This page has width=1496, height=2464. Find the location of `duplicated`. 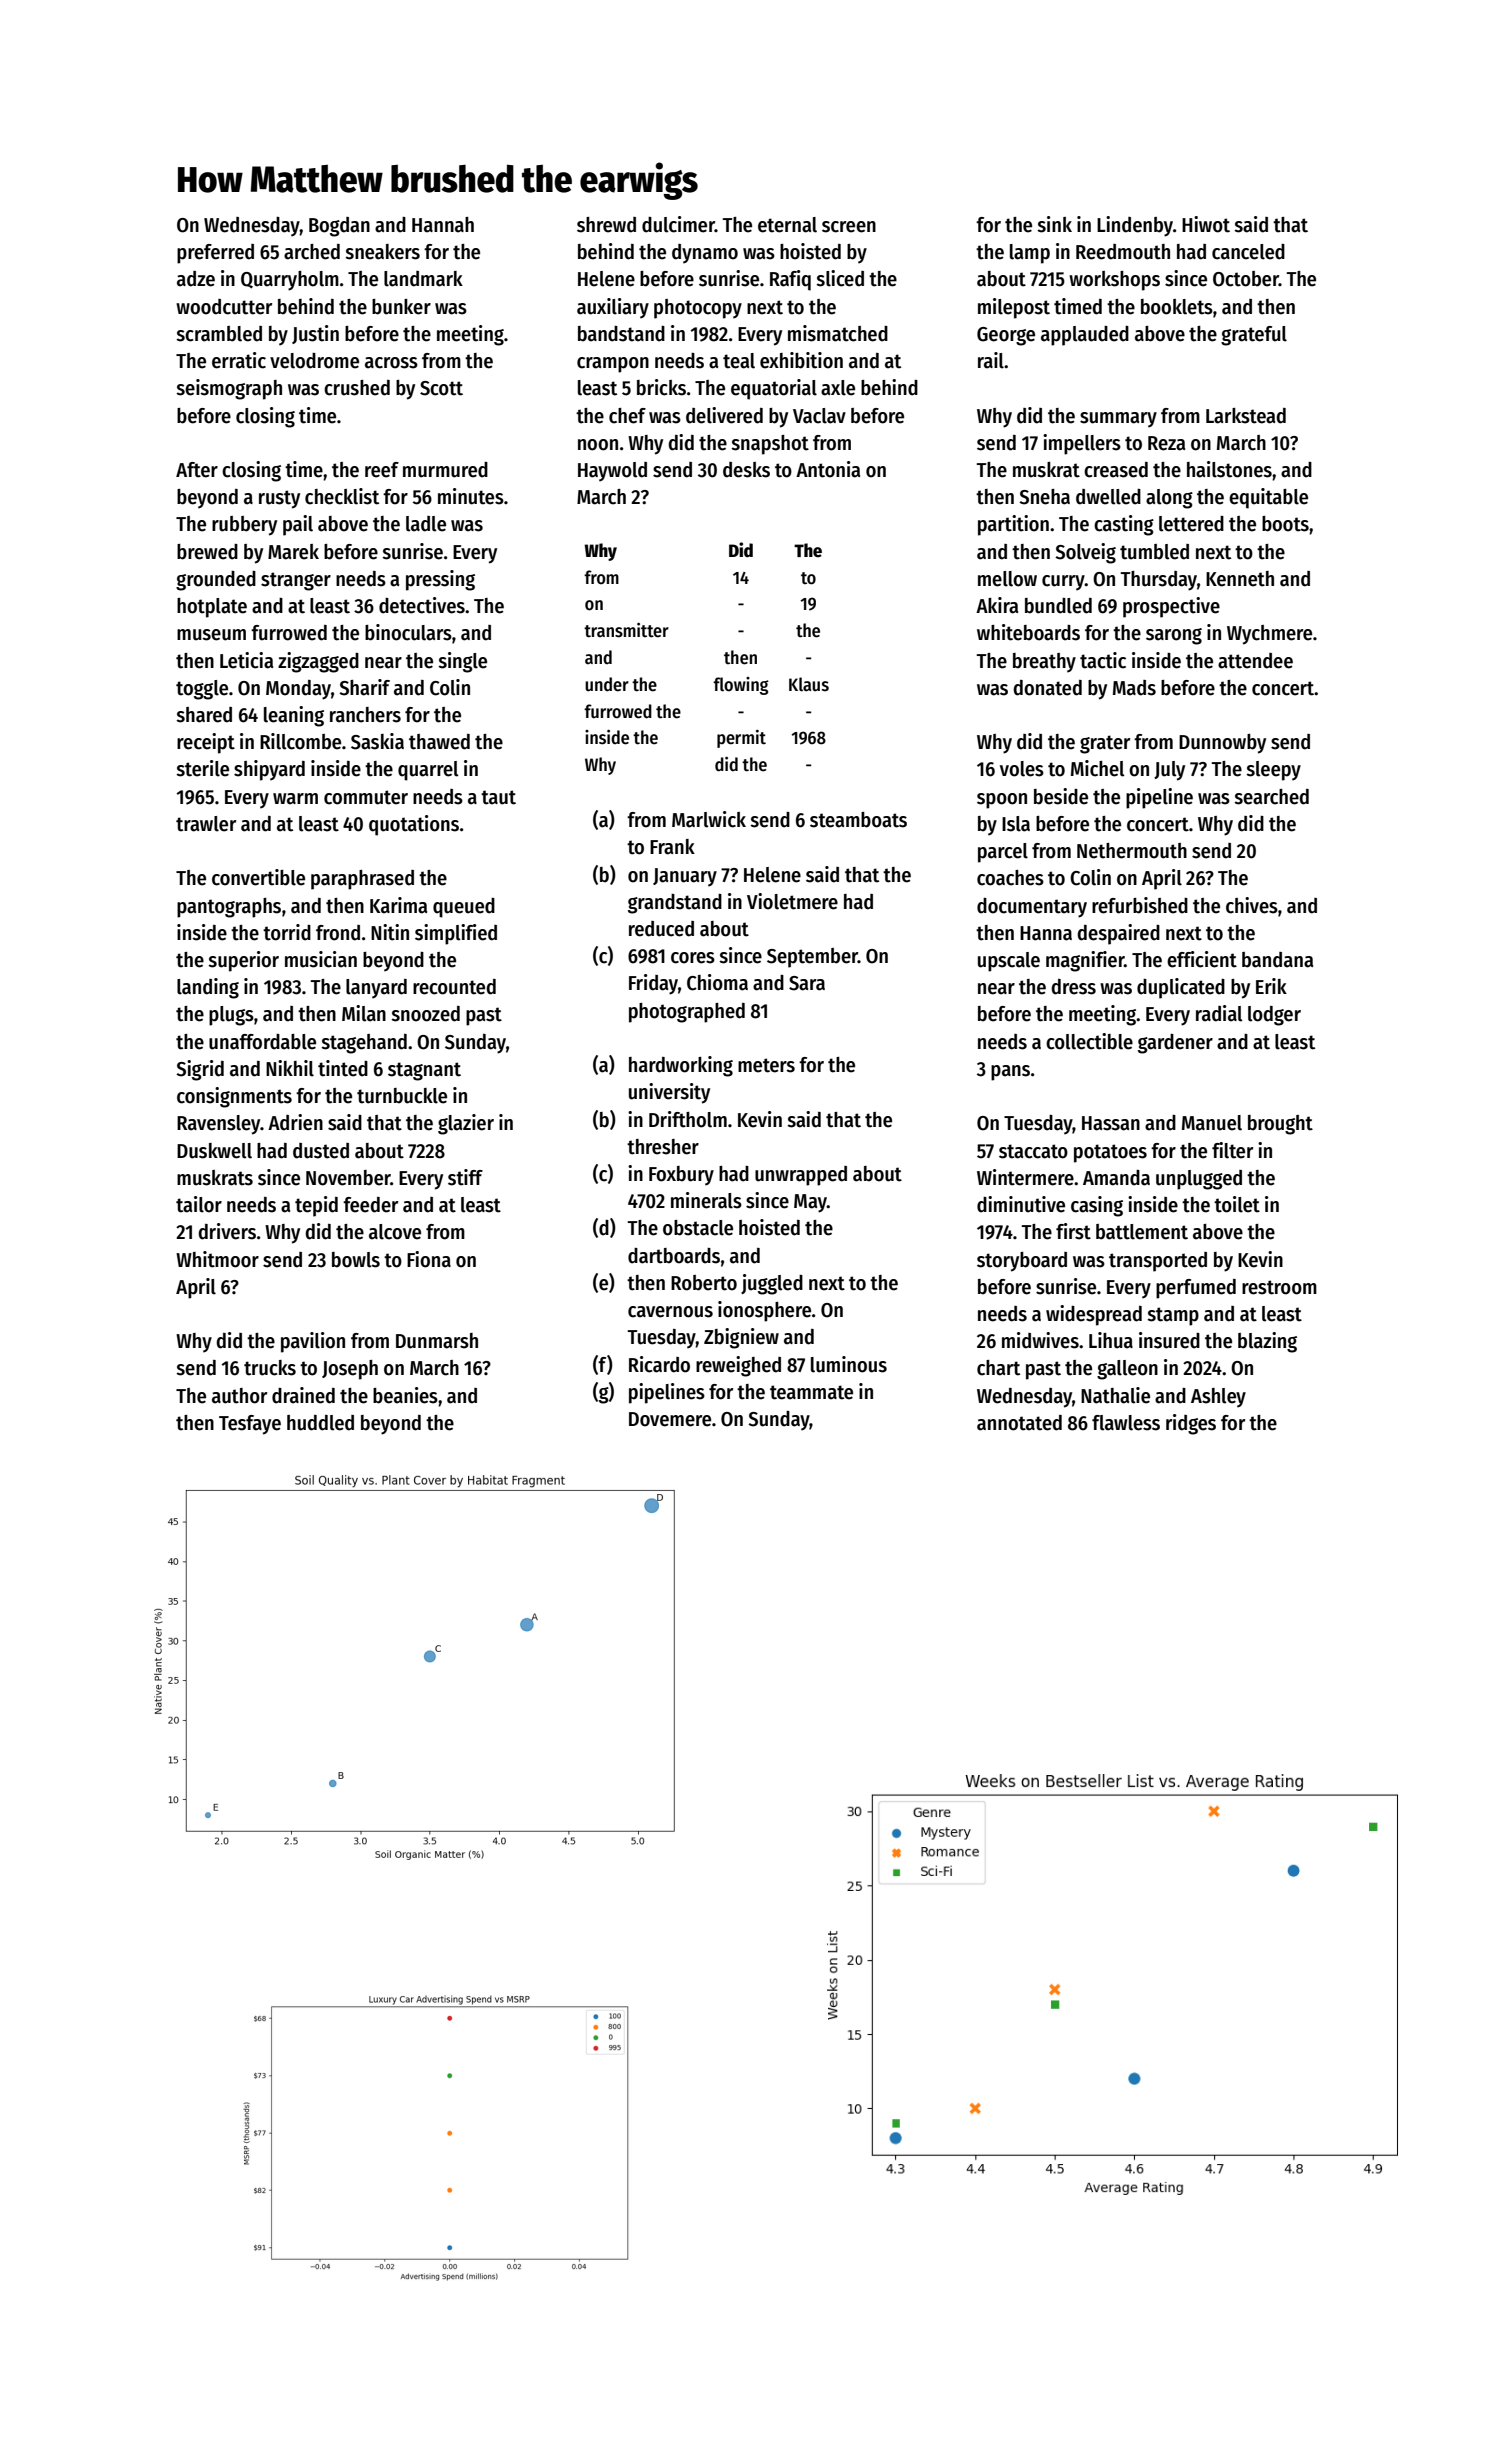

duplicated is located at coordinates (1181, 988).
